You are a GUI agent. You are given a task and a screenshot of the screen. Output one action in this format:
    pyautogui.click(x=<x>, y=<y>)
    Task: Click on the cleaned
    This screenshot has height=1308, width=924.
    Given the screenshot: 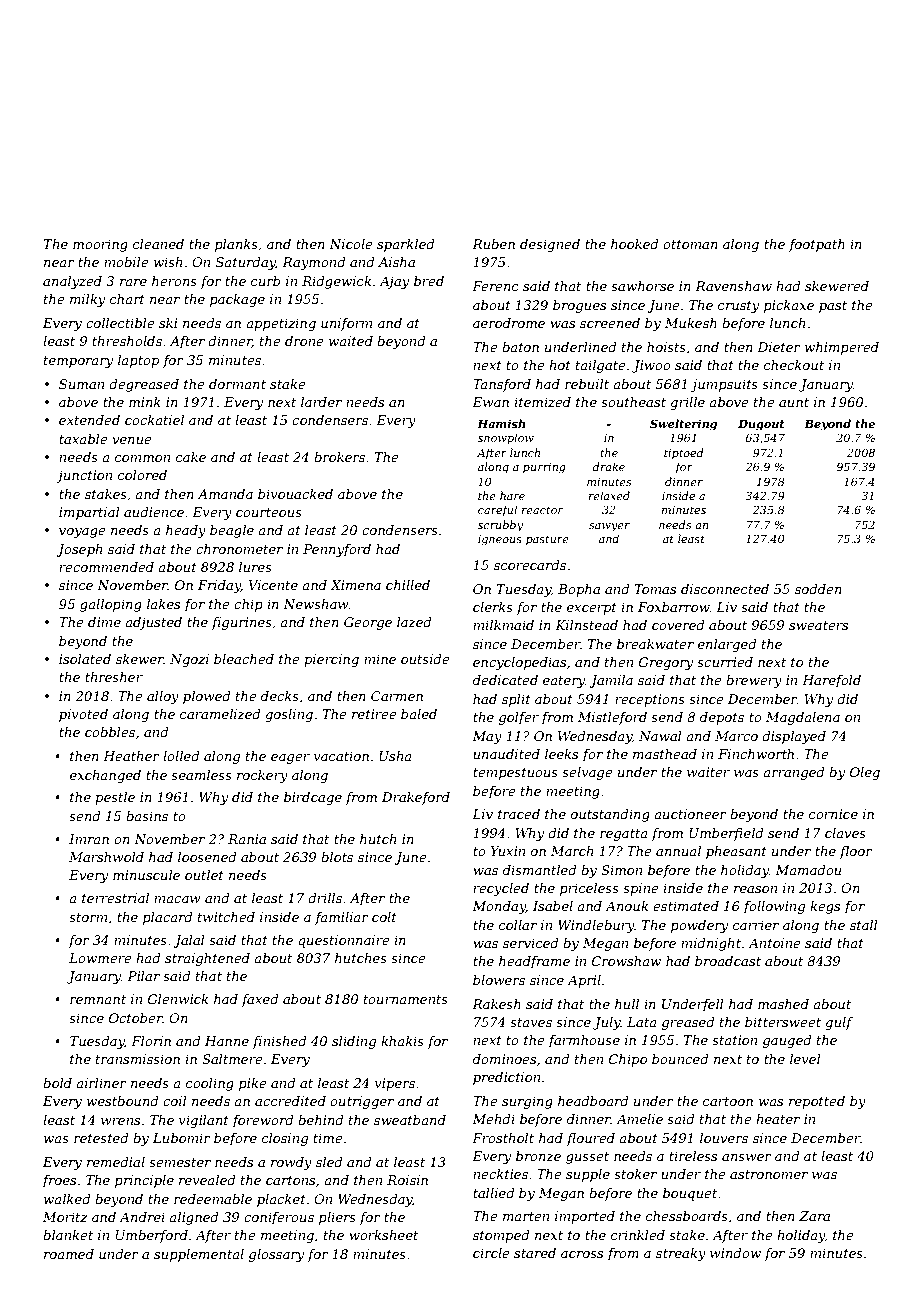 What is the action you would take?
    pyautogui.click(x=158, y=244)
